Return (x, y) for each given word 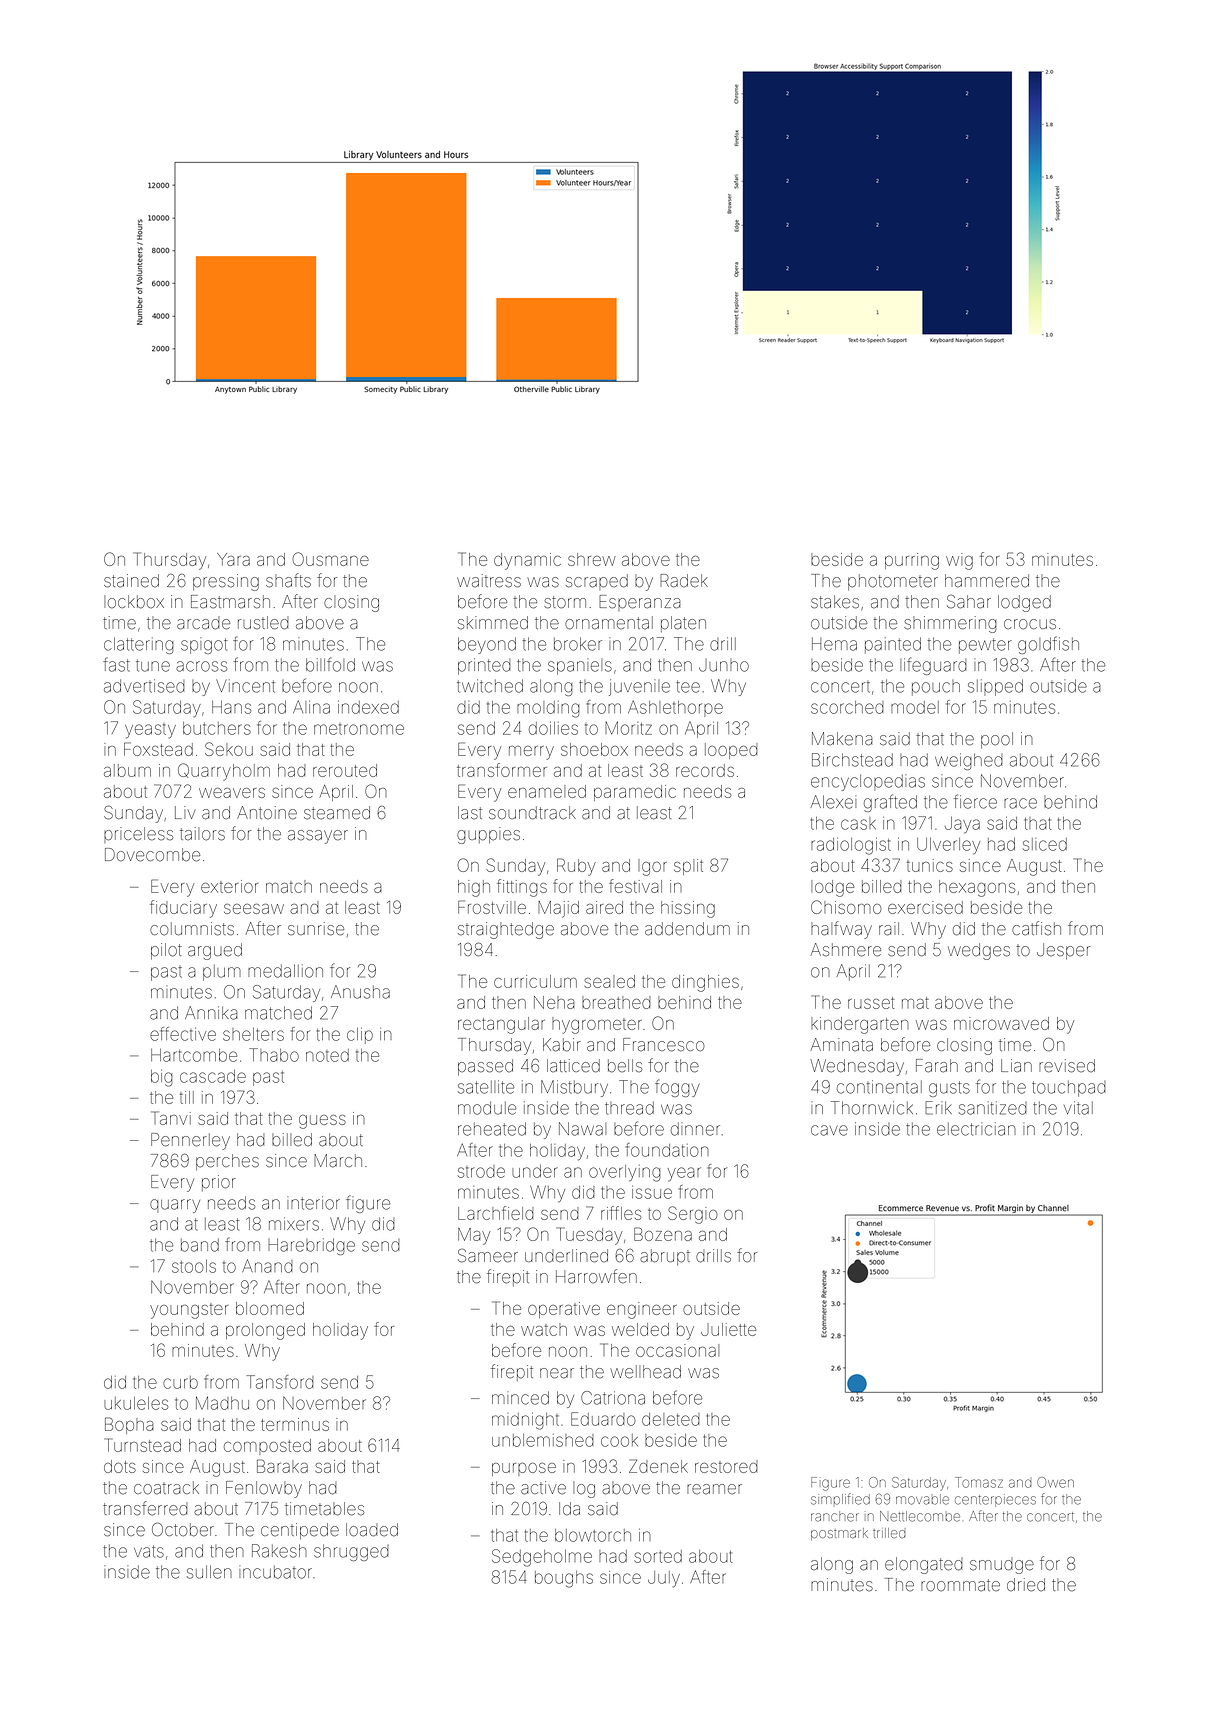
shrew (592, 559)
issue (652, 1192)
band (200, 1245)
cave (829, 1130)
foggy (677, 1088)
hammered (987, 581)
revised (1067, 1066)
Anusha (360, 992)
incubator (275, 1572)
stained (131, 581)
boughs (564, 1579)
